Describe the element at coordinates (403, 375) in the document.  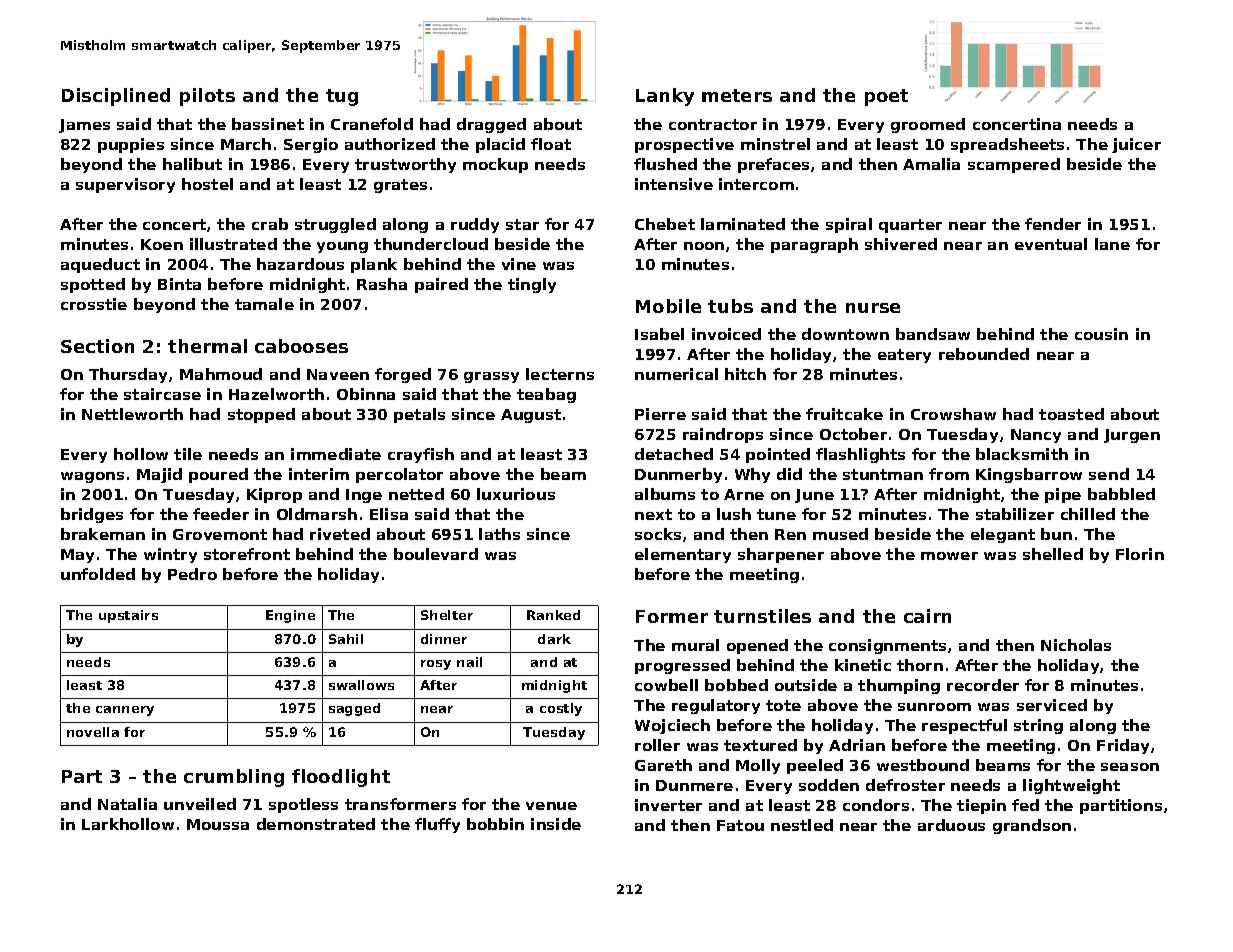
I see `forged` at that location.
